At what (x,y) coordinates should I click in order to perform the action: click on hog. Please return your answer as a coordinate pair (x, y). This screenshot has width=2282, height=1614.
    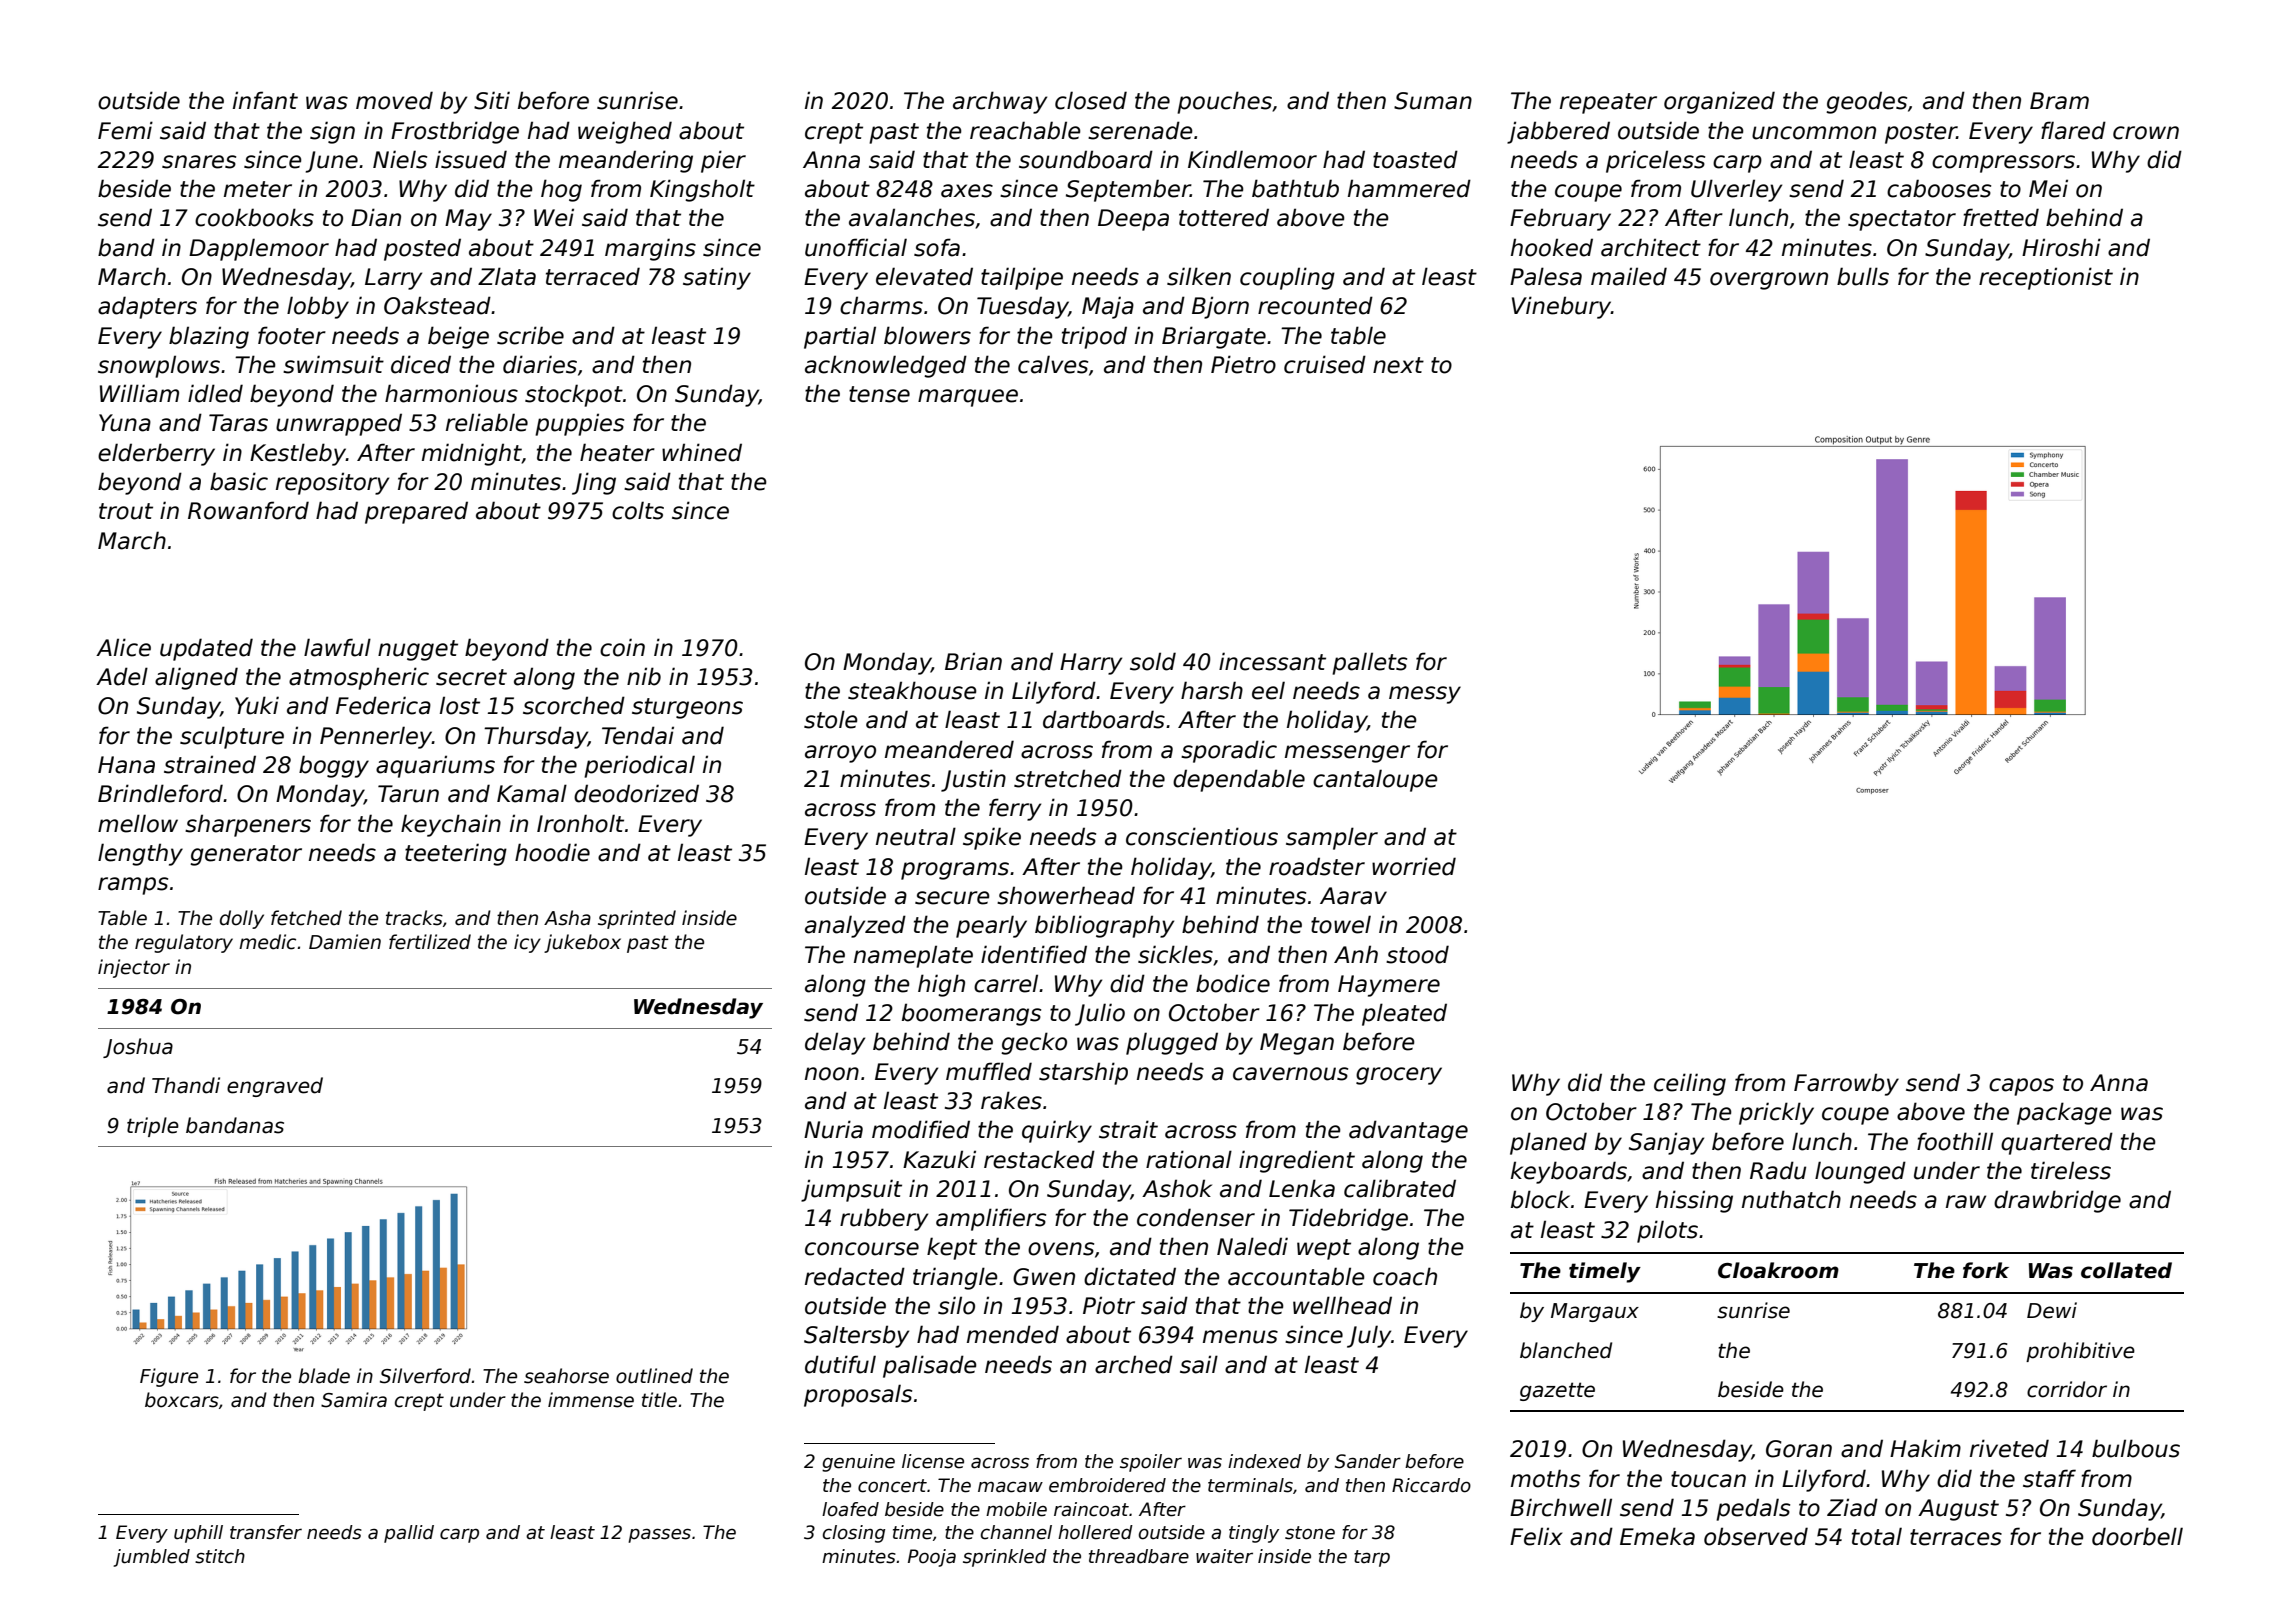
    Looking at the image, I should click on (561, 190).
